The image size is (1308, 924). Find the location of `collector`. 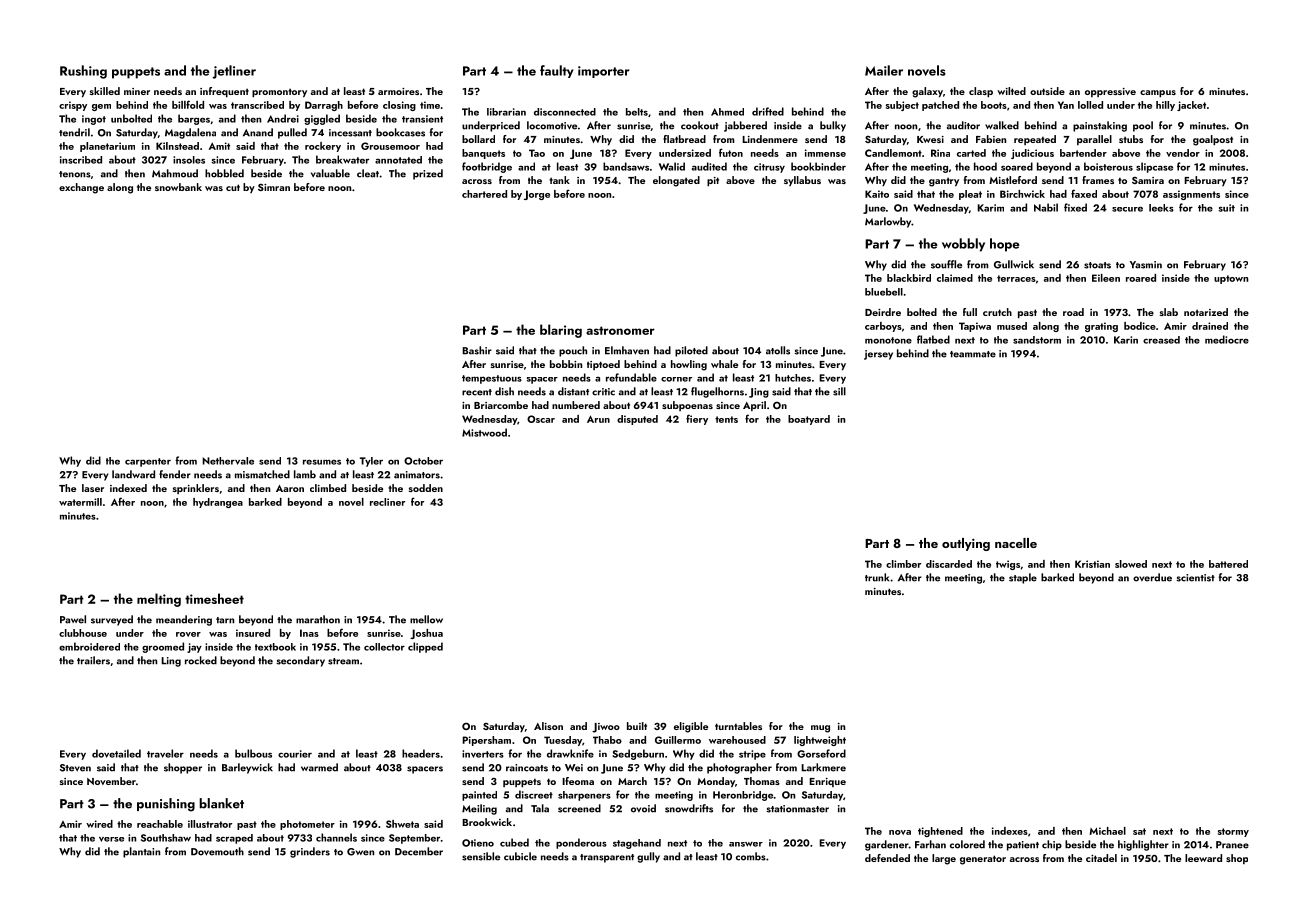

collector is located at coordinates (384, 647).
